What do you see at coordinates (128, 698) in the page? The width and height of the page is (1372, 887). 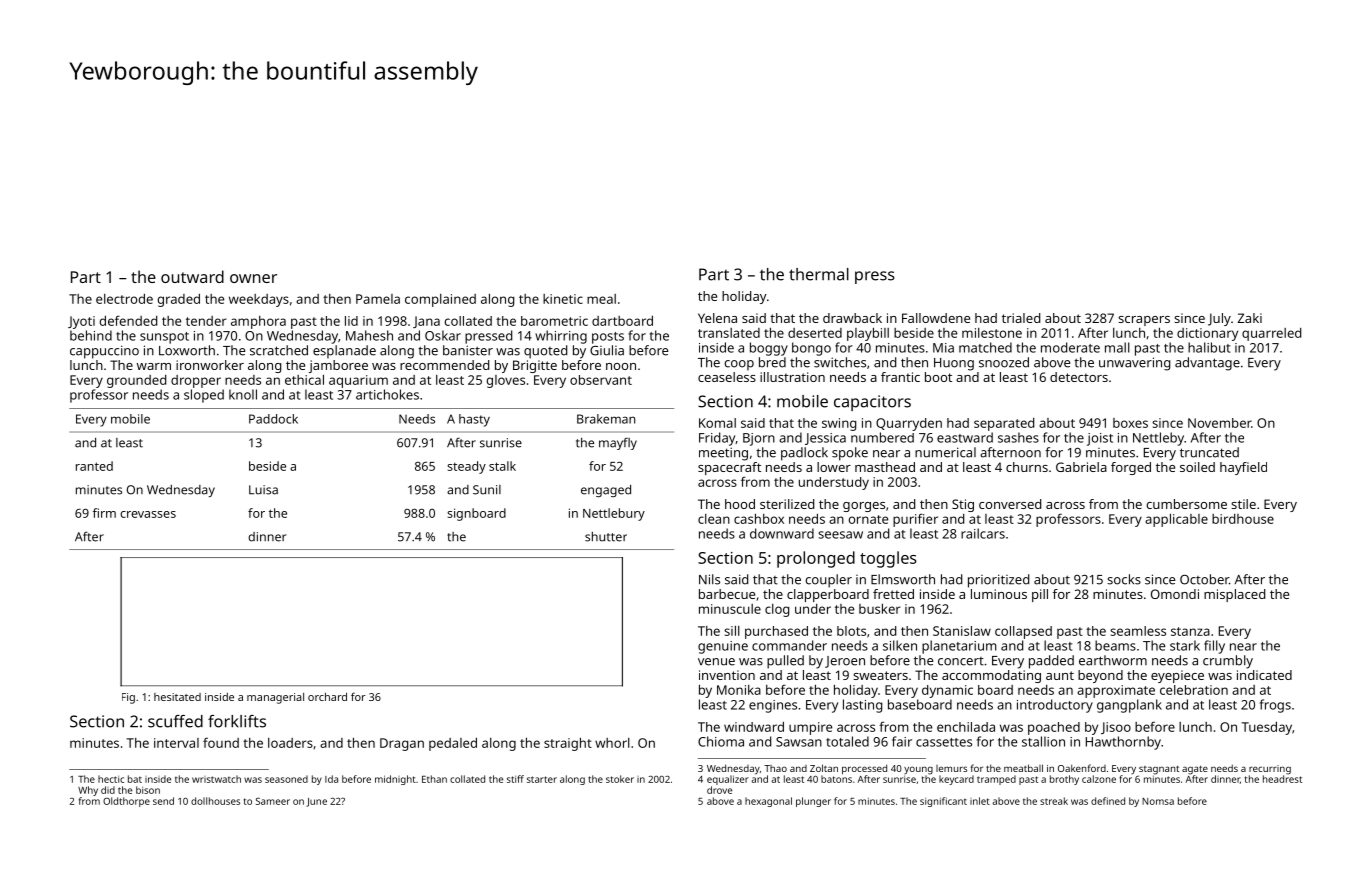 I see `Fig` at bounding box center [128, 698].
